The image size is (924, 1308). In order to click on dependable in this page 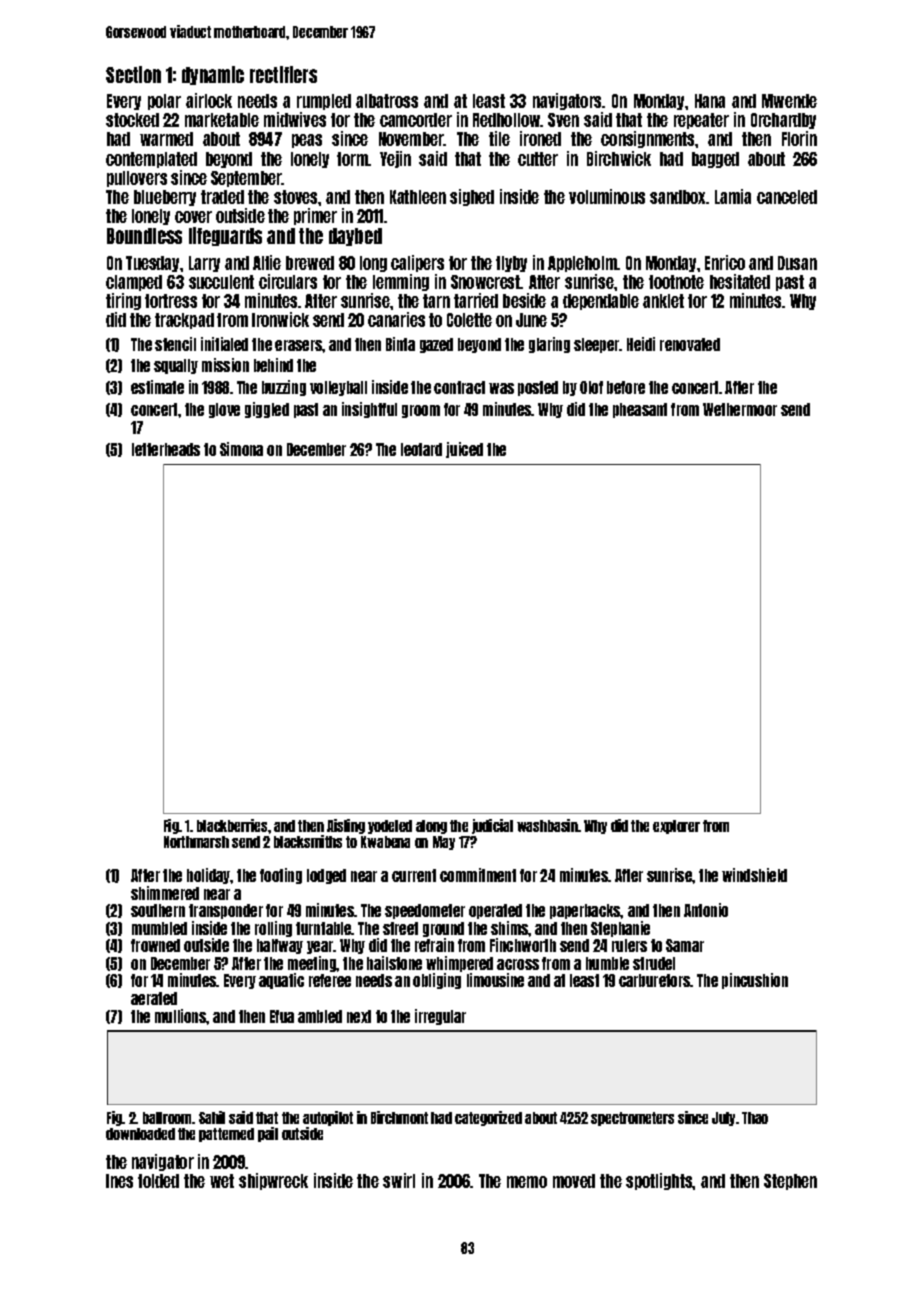, I will do `click(601, 302)`.
